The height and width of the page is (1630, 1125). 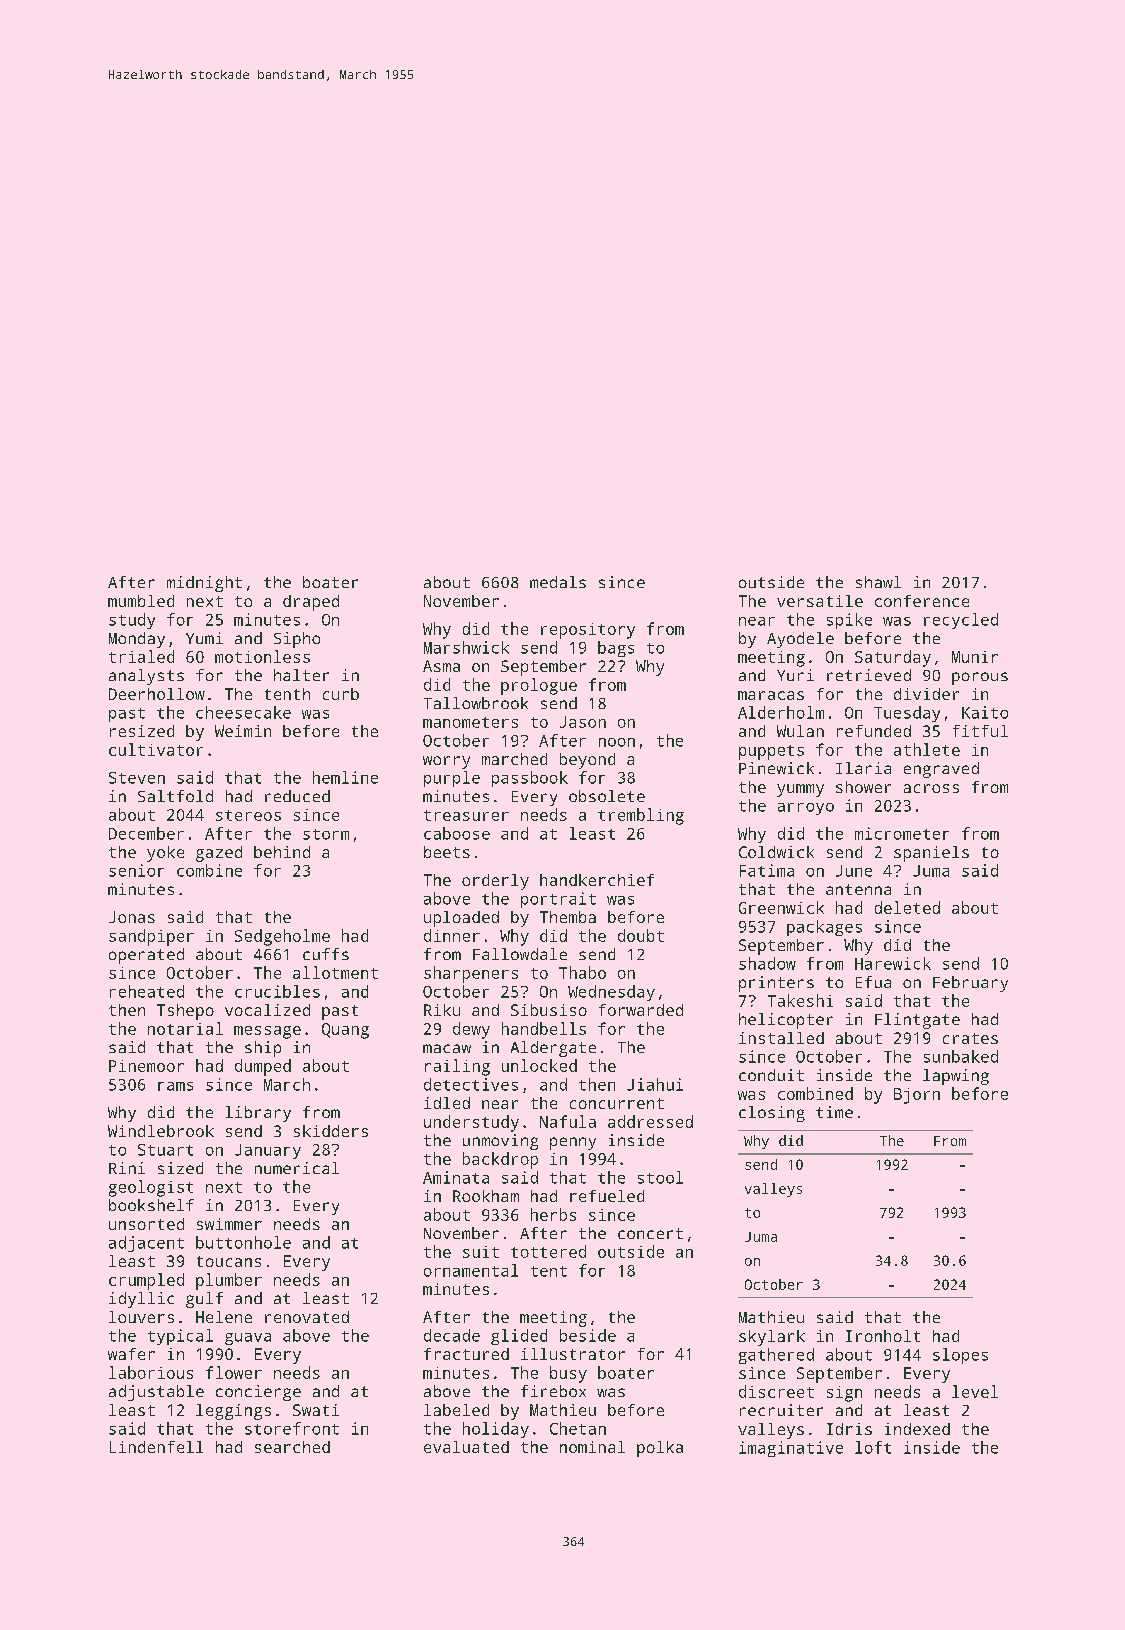 What do you see at coordinates (141, 601) in the page?
I see `mumbled` at bounding box center [141, 601].
